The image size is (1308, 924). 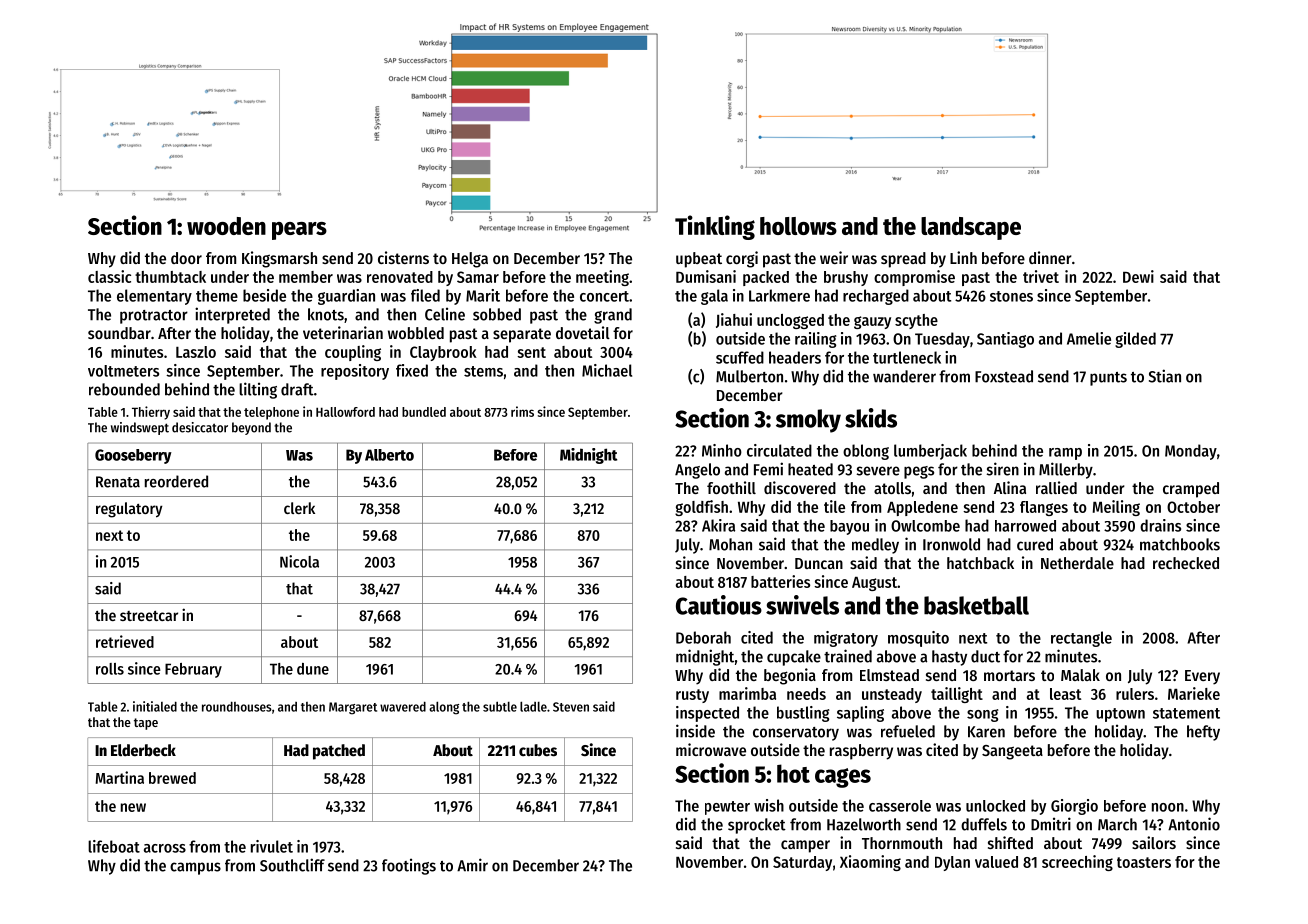 I want to click on classic, so click(x=109, y=276).
